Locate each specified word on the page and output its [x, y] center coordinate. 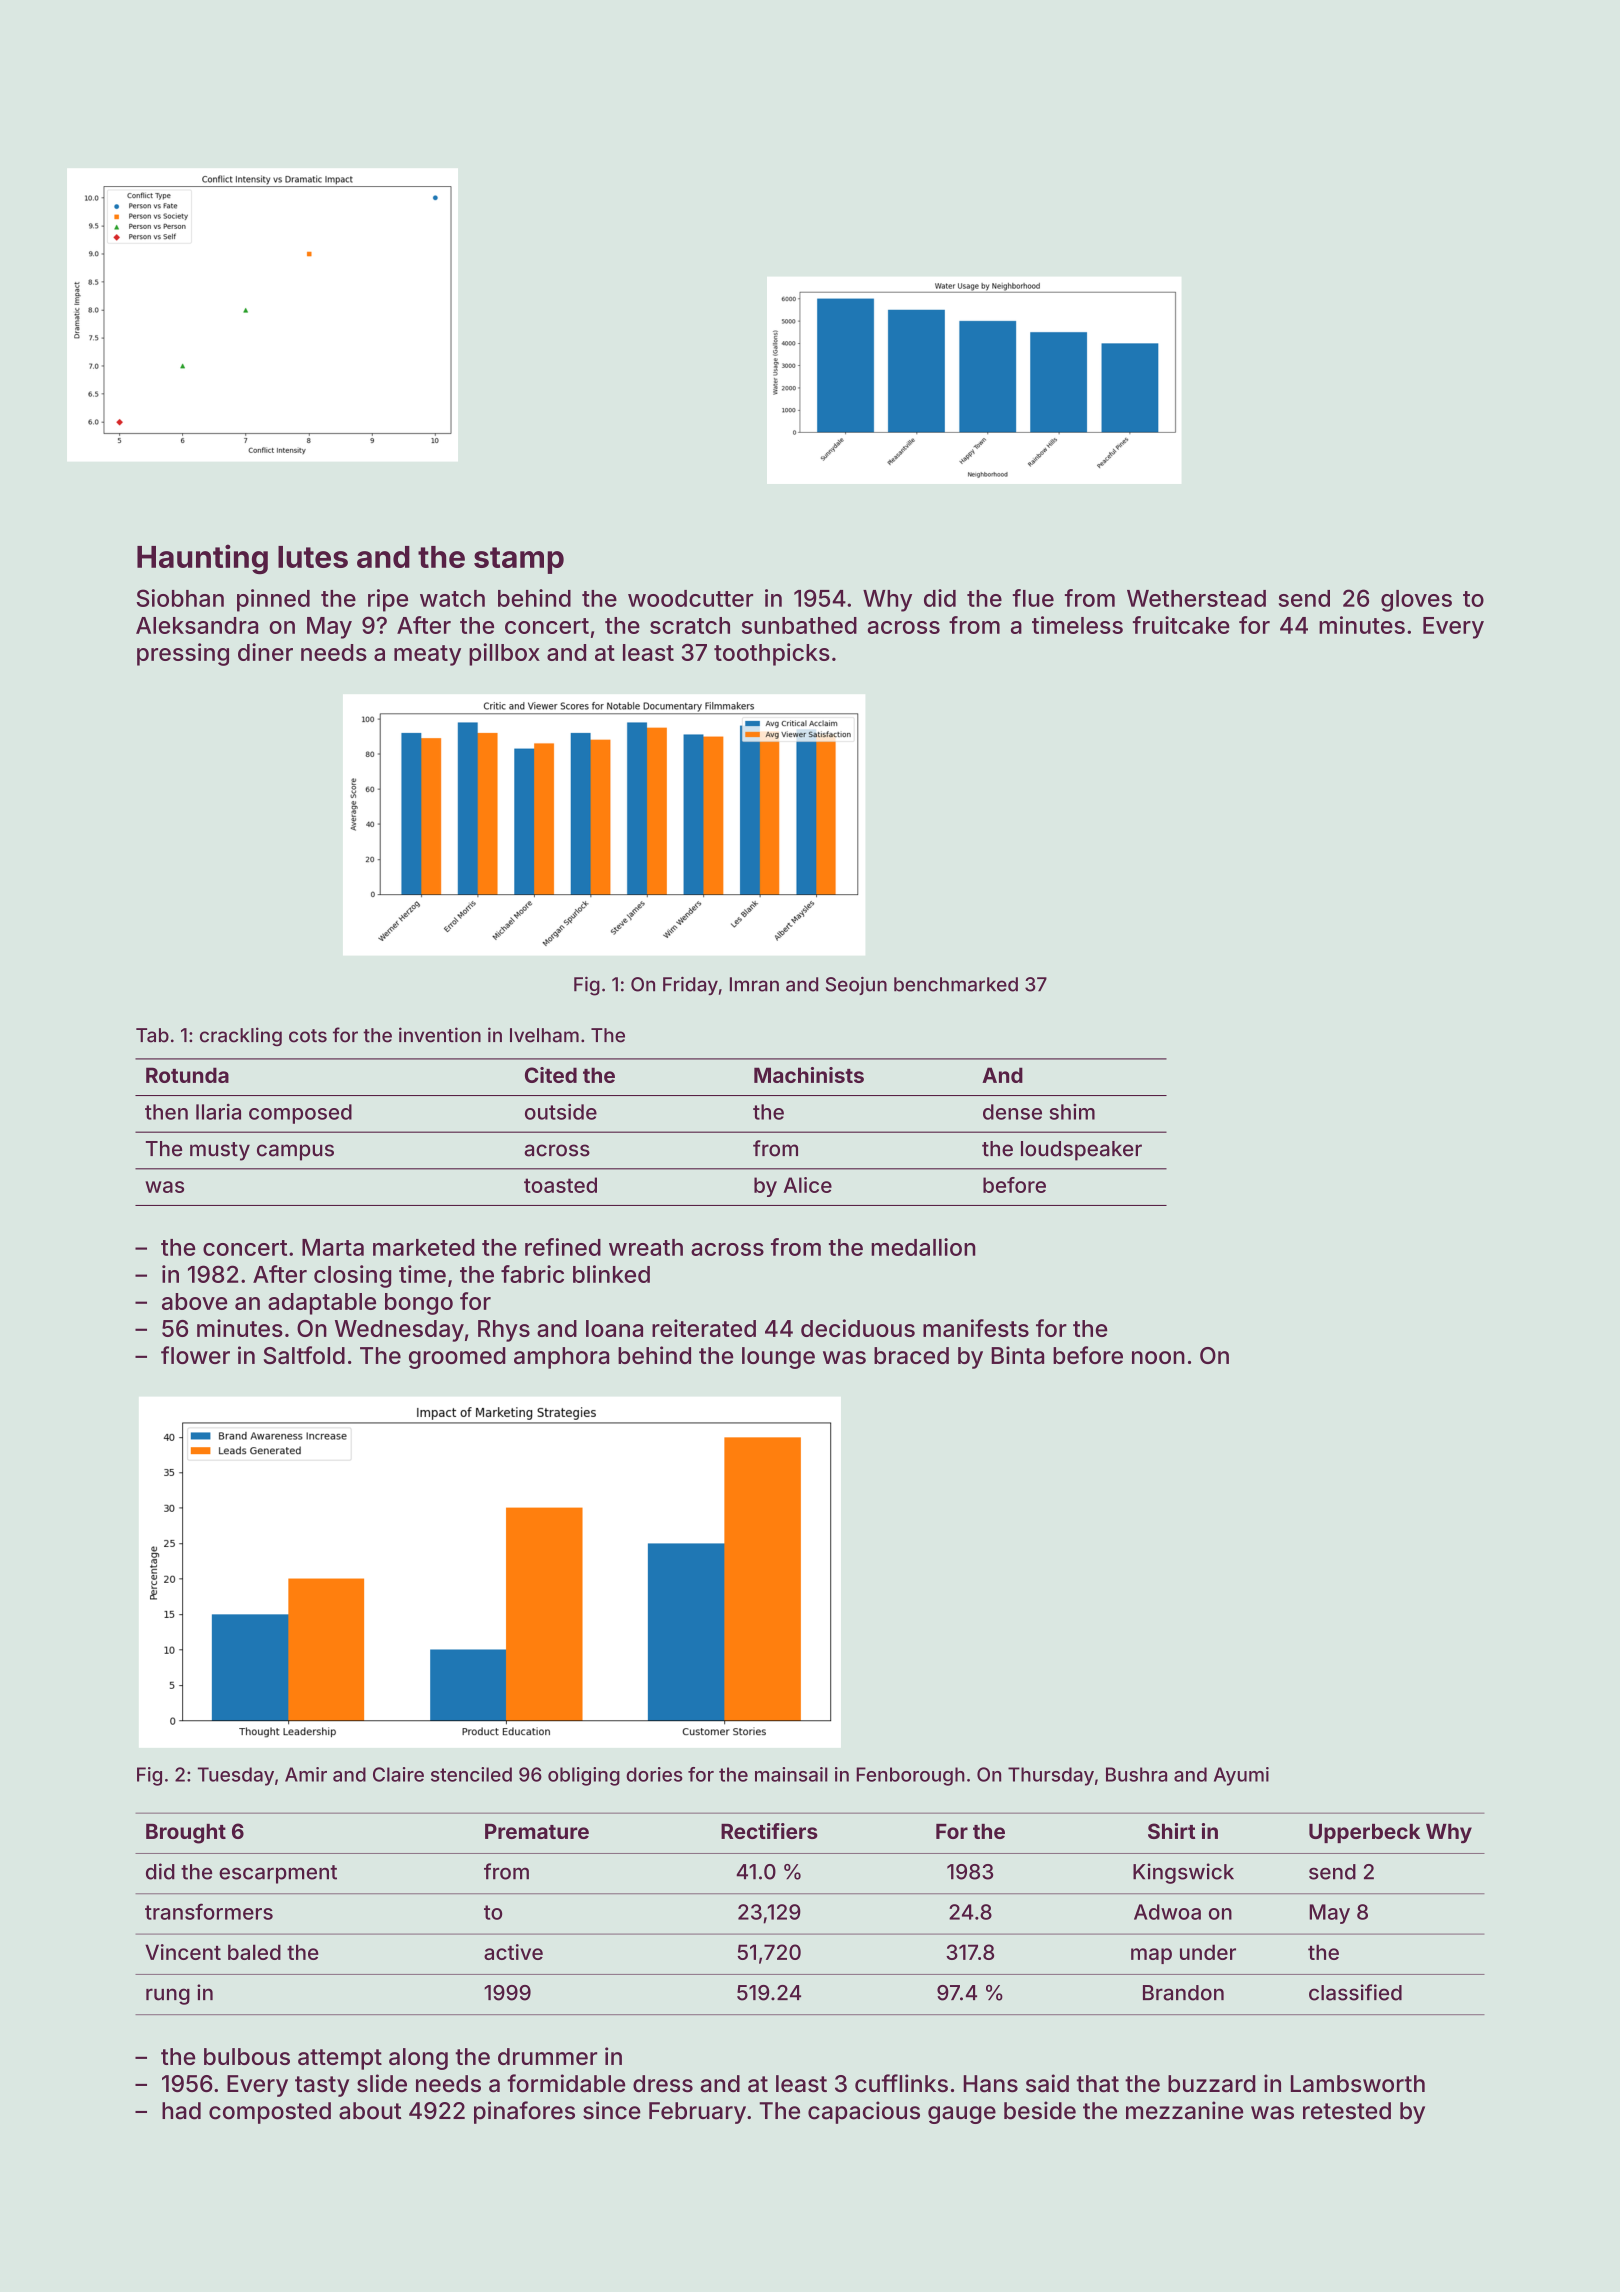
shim [1072, 1112]
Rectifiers [769, 1831]
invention [440, 1035]
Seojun [856, 986]
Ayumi [1241, 1776]
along [418, 2059]
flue [1033, 598]
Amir [306, 1774]
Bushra [1136, 1774]
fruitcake [1181, 625]
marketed [424, 1247]
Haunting [202, 559]
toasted [560, 1185]
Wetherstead [1196, 598]
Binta [1017, 1355]
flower [195, 1355]
